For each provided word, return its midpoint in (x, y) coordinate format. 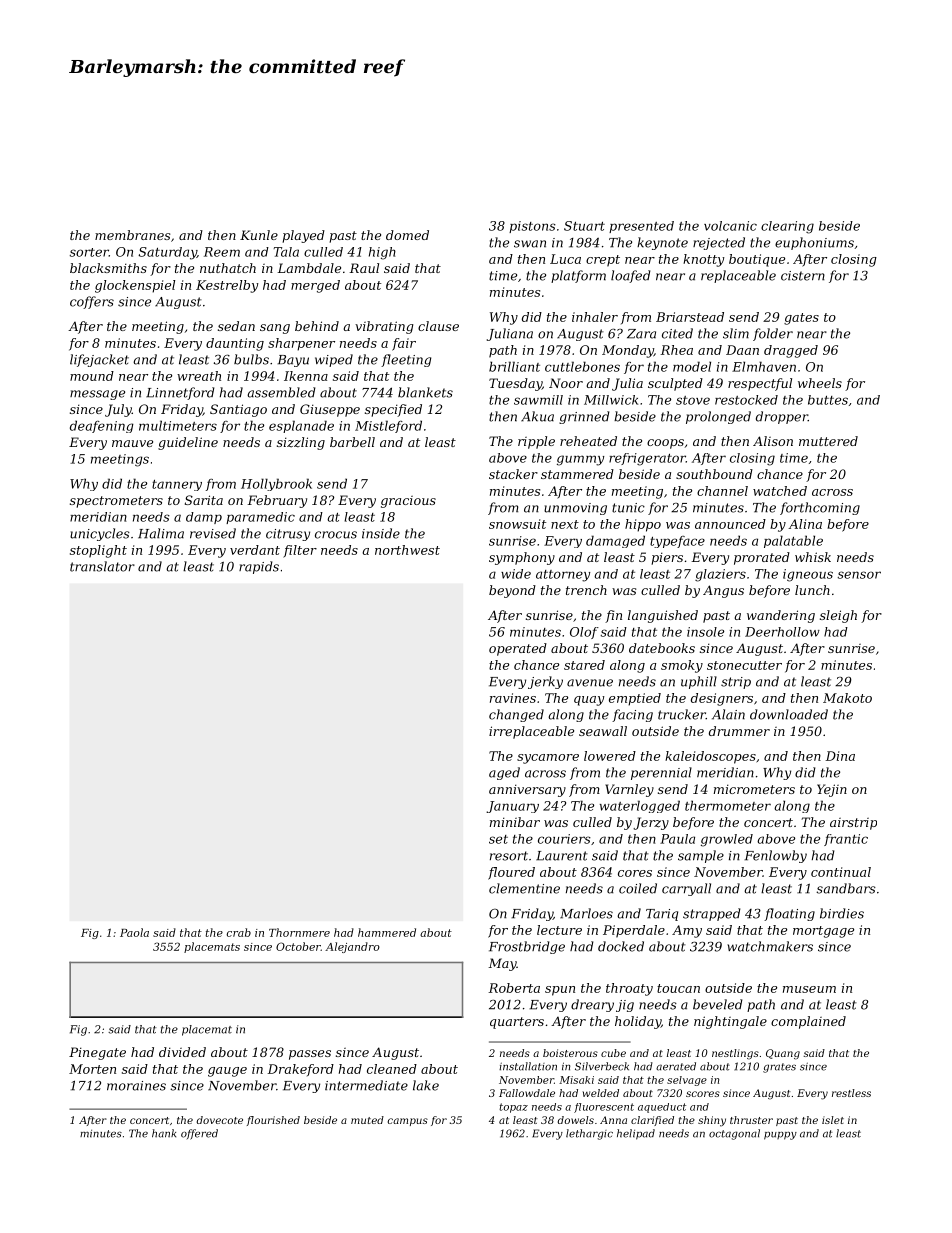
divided (182, 1052)
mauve (132, 443)
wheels (820, 383)
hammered (387, 932)
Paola (134, 932)
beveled (718, 1004)
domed (407, 235)
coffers (92, 302)
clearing (787, 227)
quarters (517, 1023)
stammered (577, 474)
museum (809, 989)
